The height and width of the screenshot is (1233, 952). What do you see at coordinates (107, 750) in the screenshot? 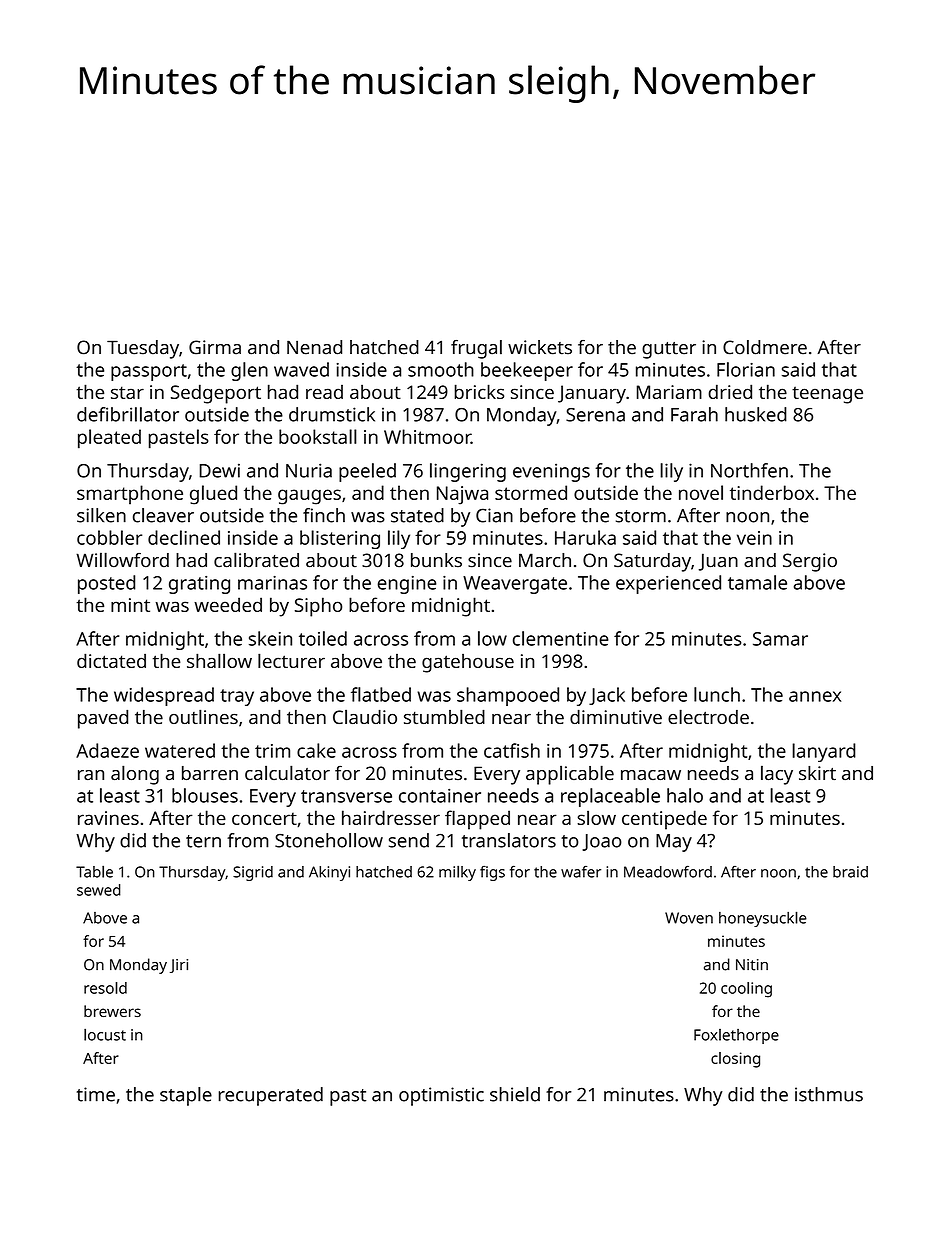
I see `Adaeze` at bounding box center [107, 750].
